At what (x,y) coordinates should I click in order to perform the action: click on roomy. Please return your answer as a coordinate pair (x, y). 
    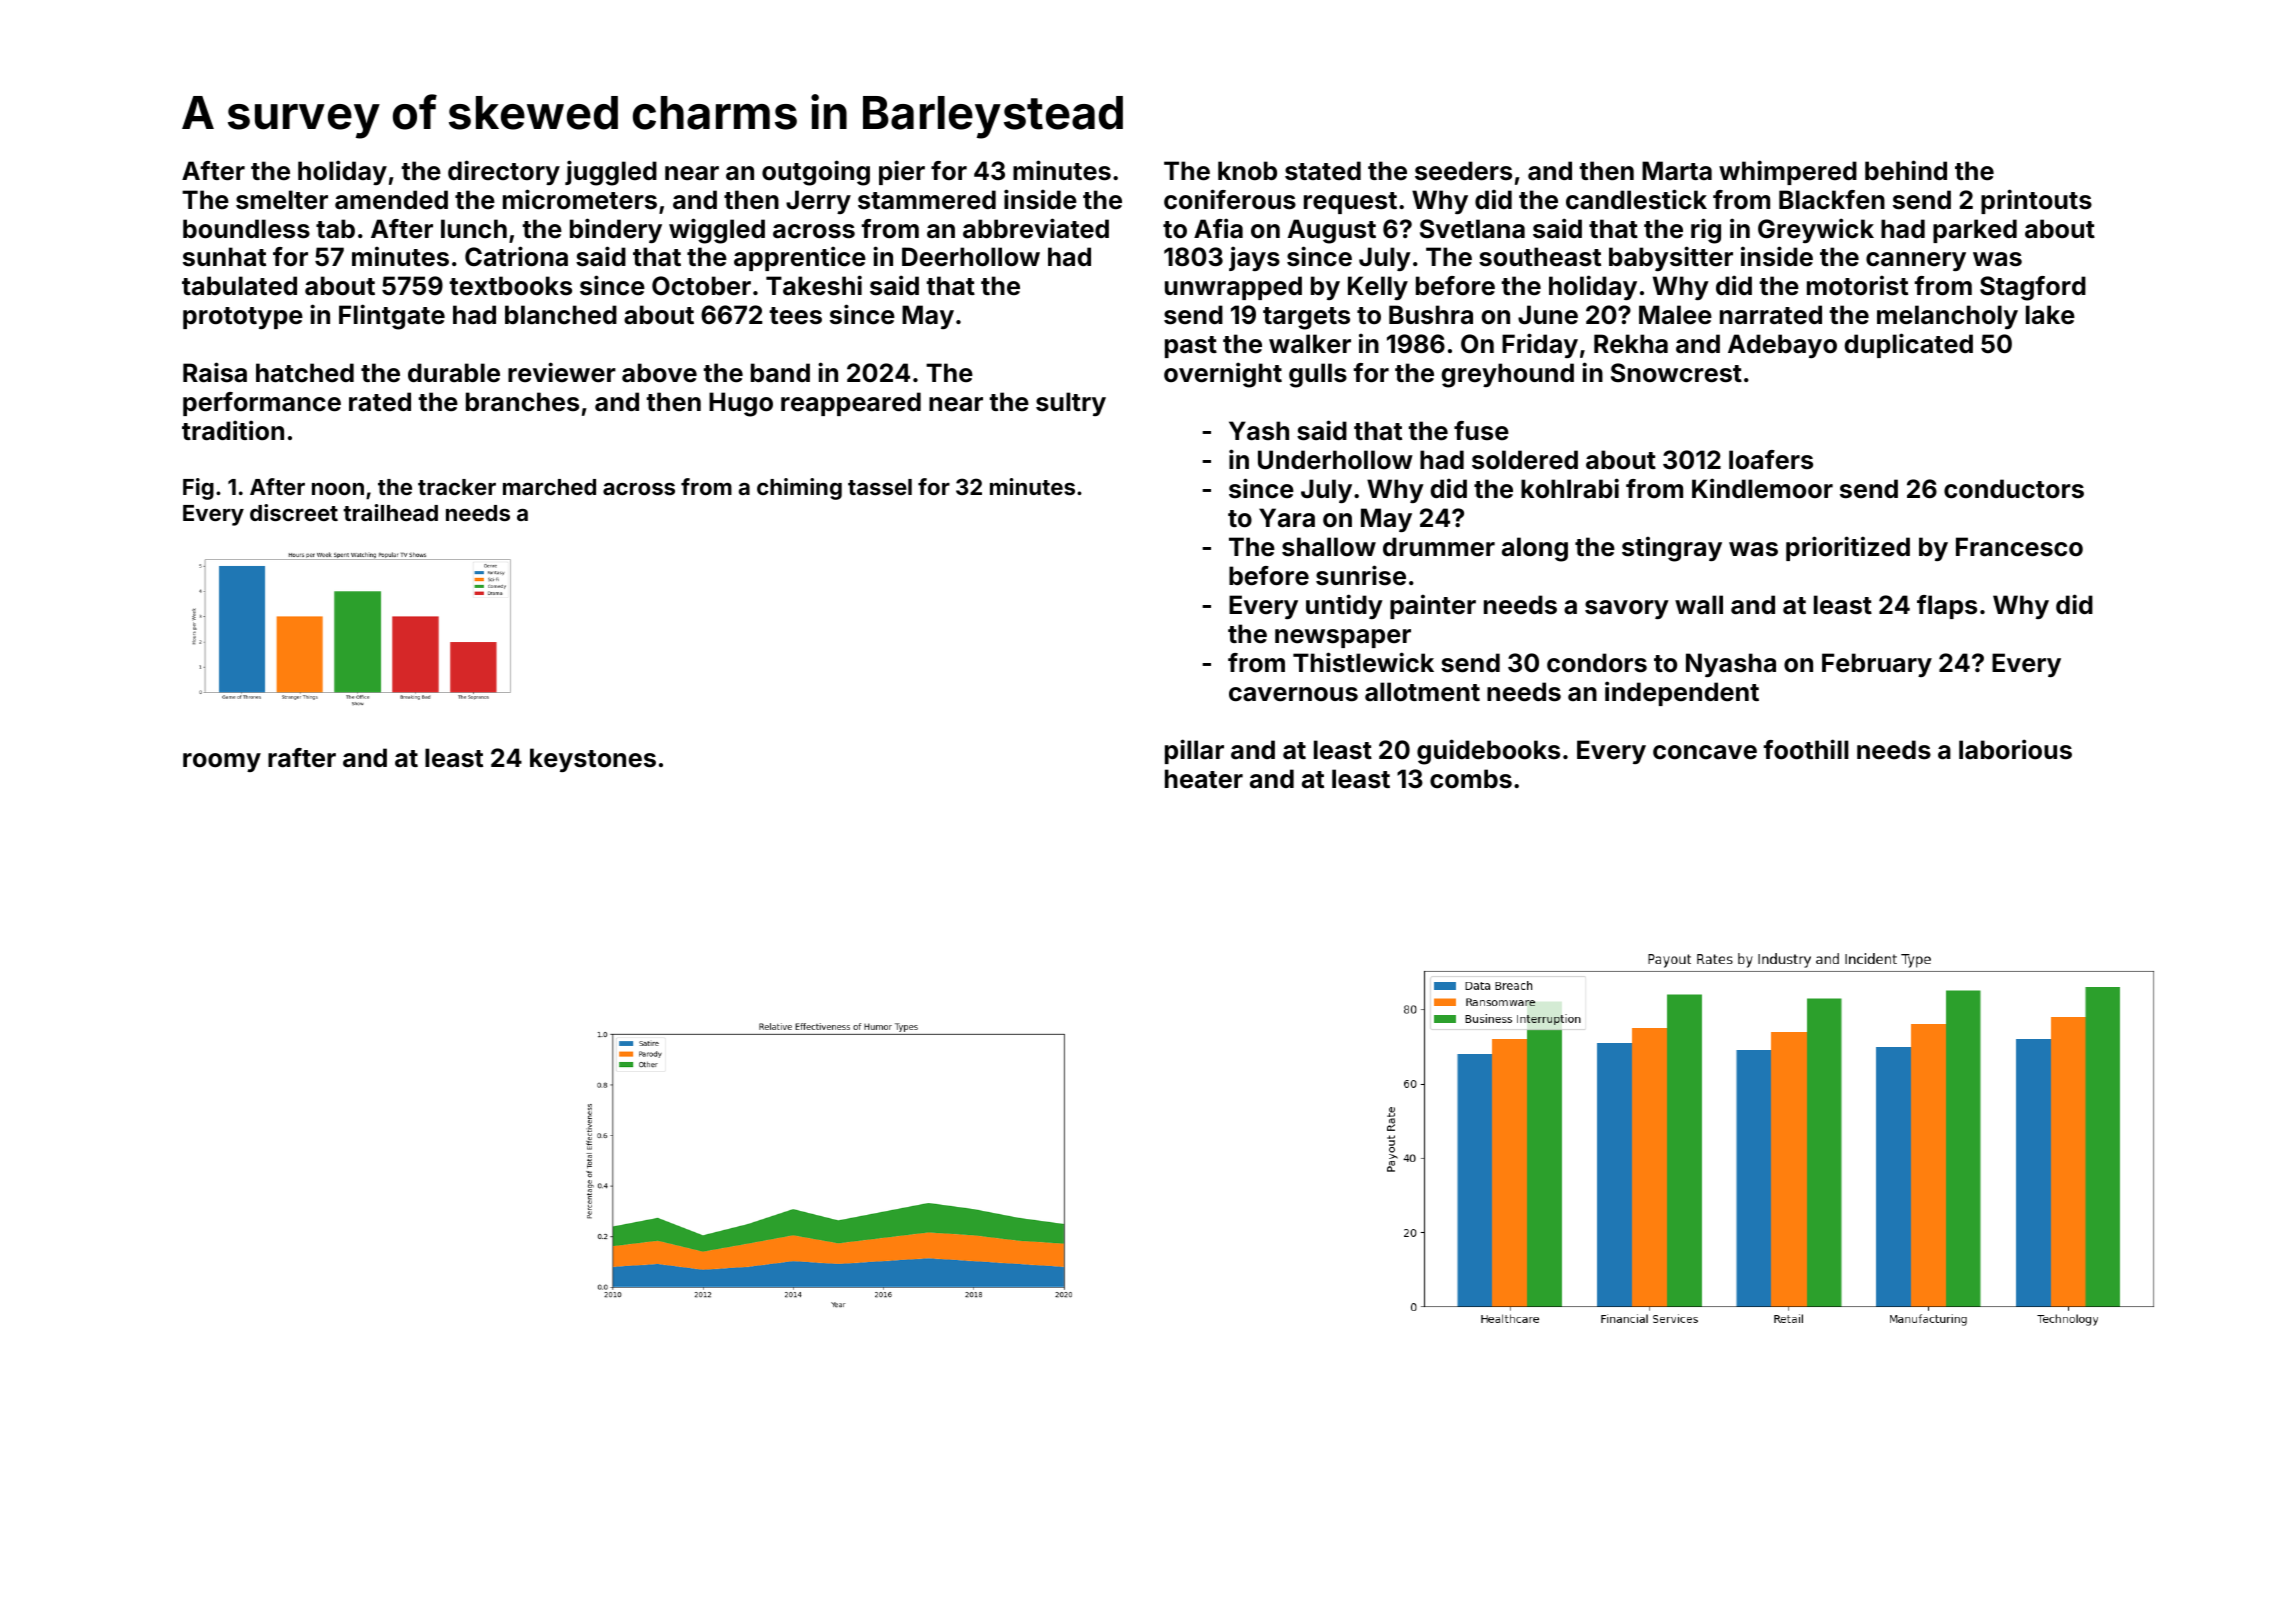
    Looking at the image, I should click on (222, 762).
